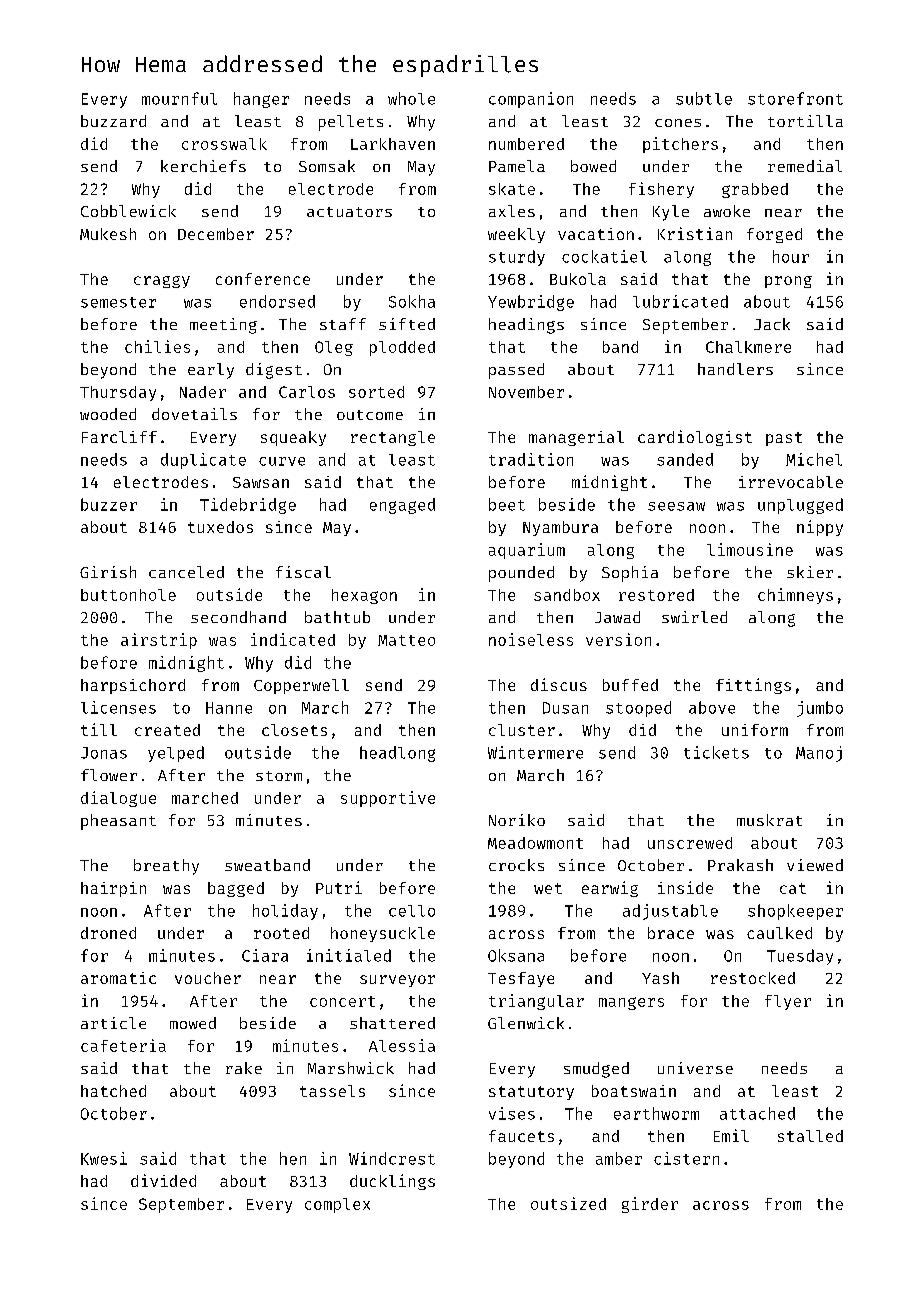  Describe the element at coordinates (769, 820) in the screenshot. I see `muskrat` at that location.
